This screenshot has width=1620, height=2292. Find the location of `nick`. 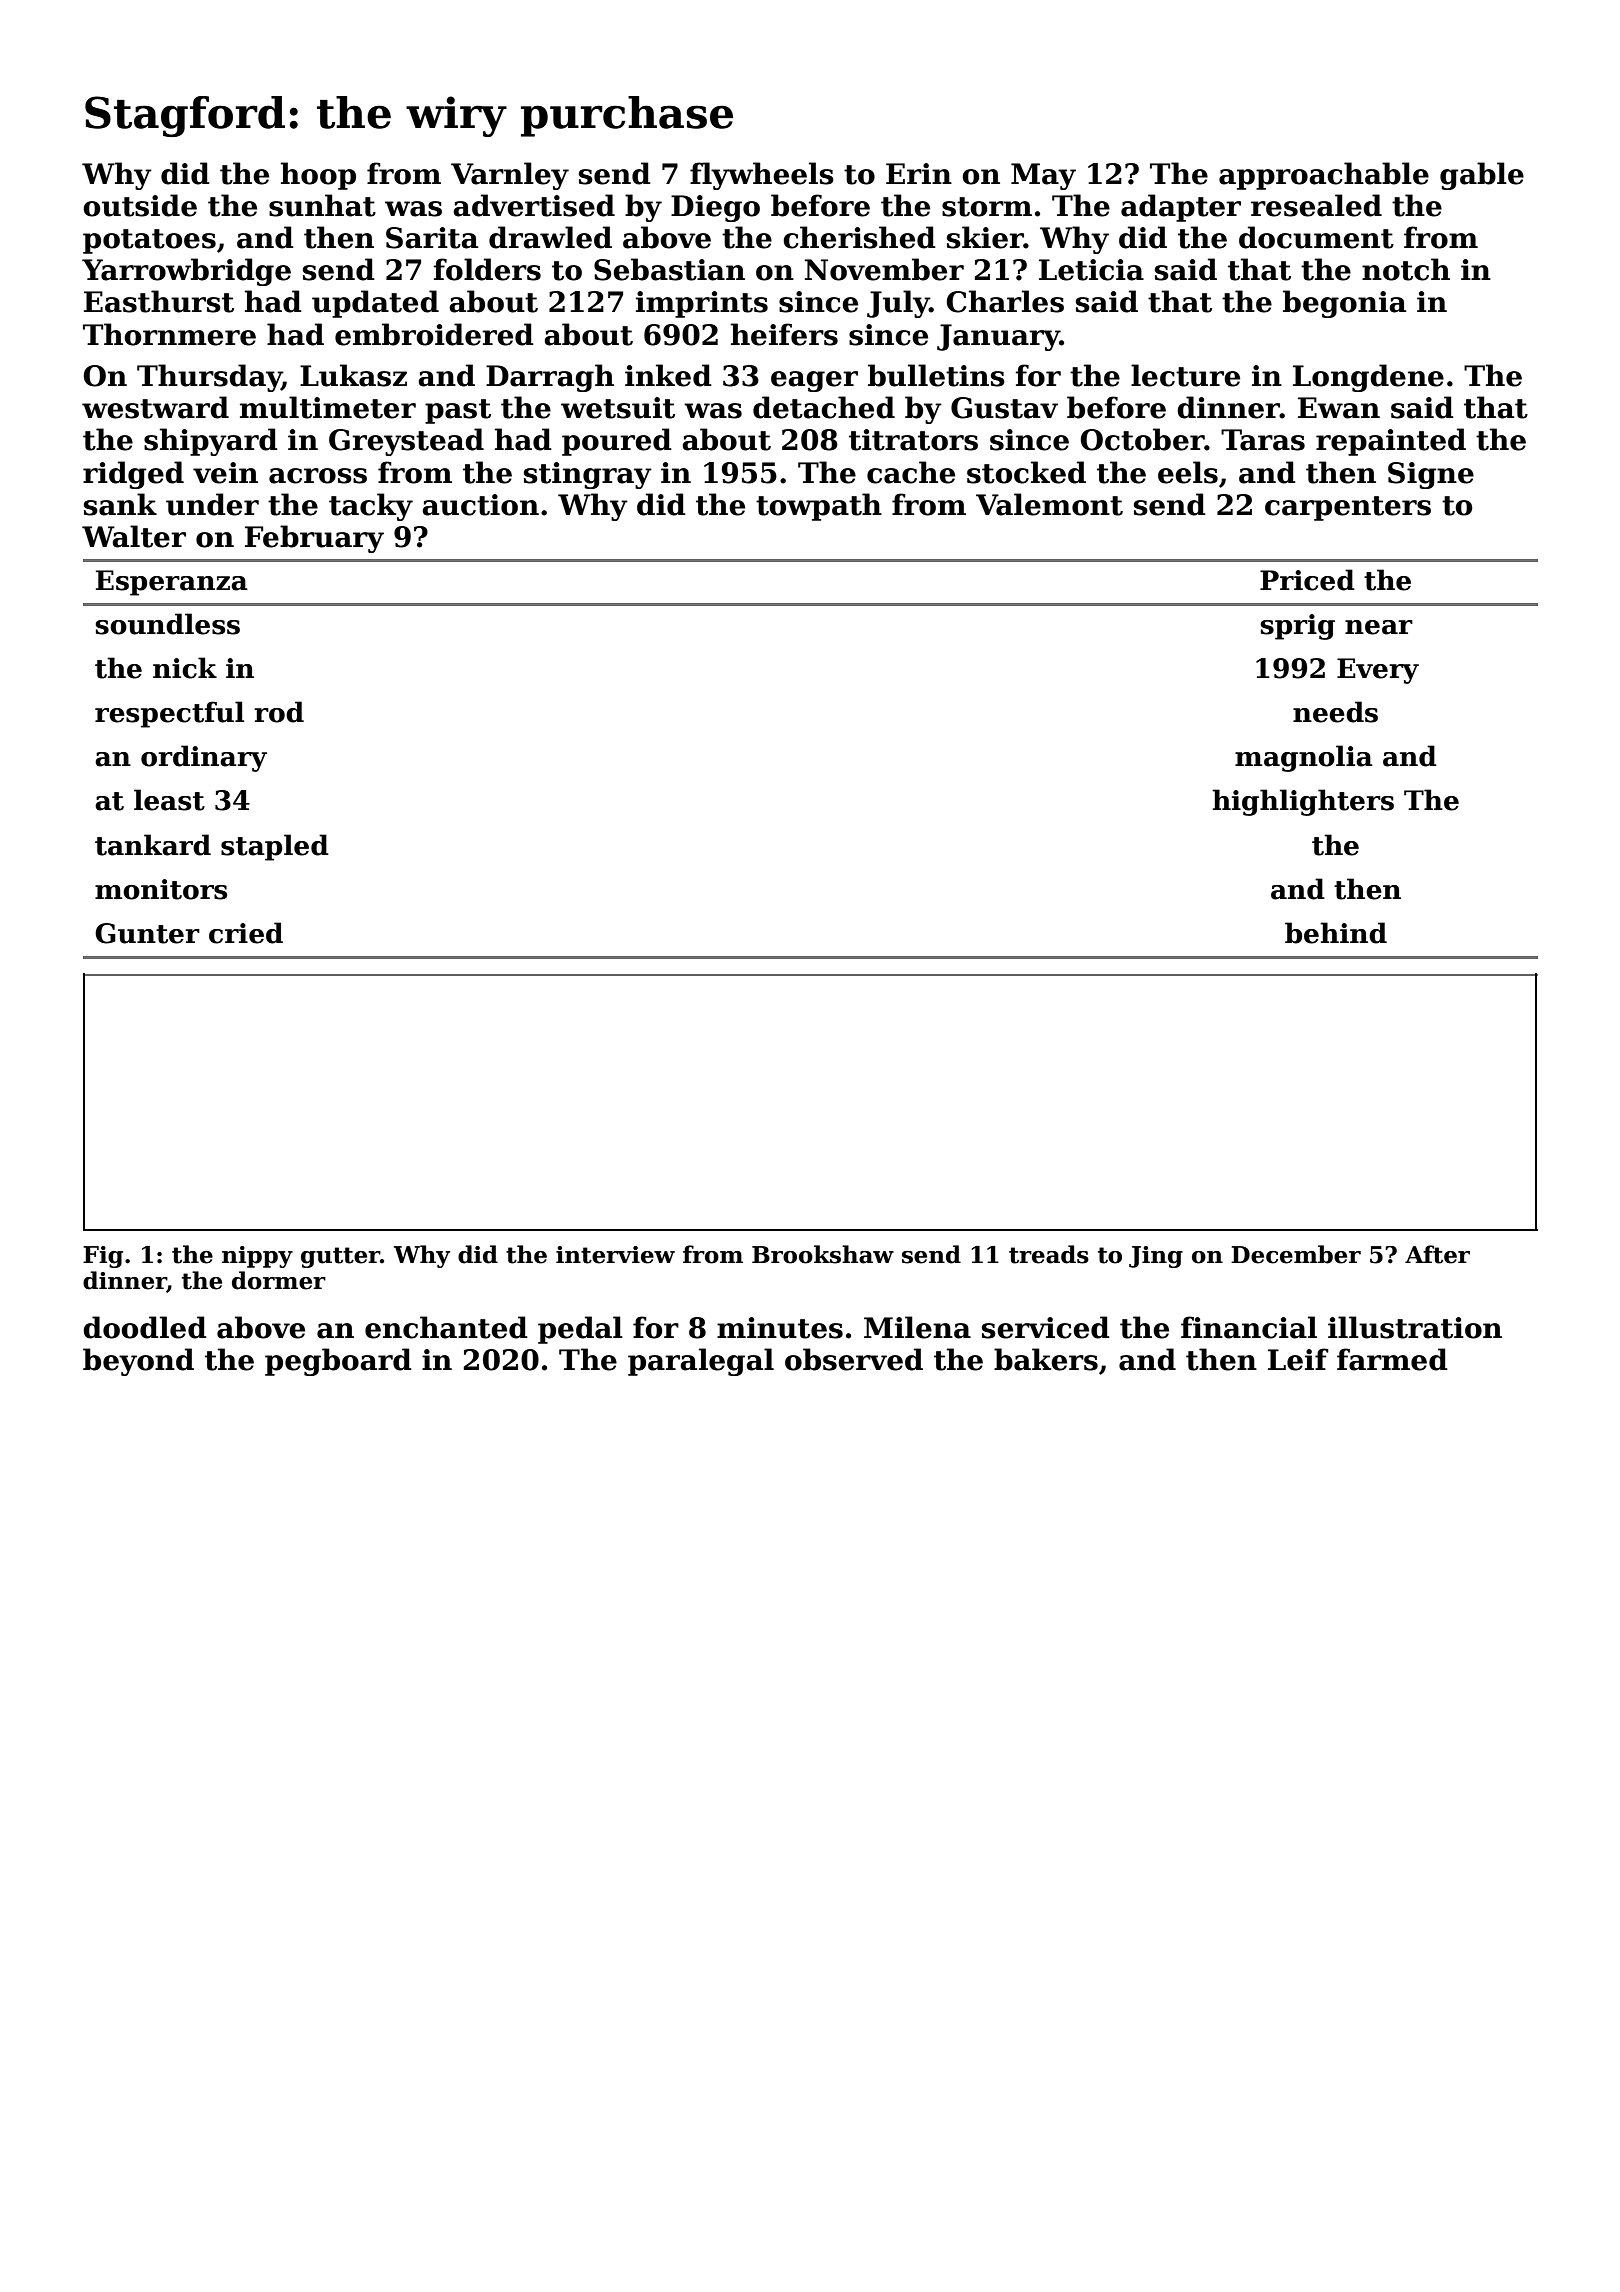

nick is located at coordinates (185, 668).
